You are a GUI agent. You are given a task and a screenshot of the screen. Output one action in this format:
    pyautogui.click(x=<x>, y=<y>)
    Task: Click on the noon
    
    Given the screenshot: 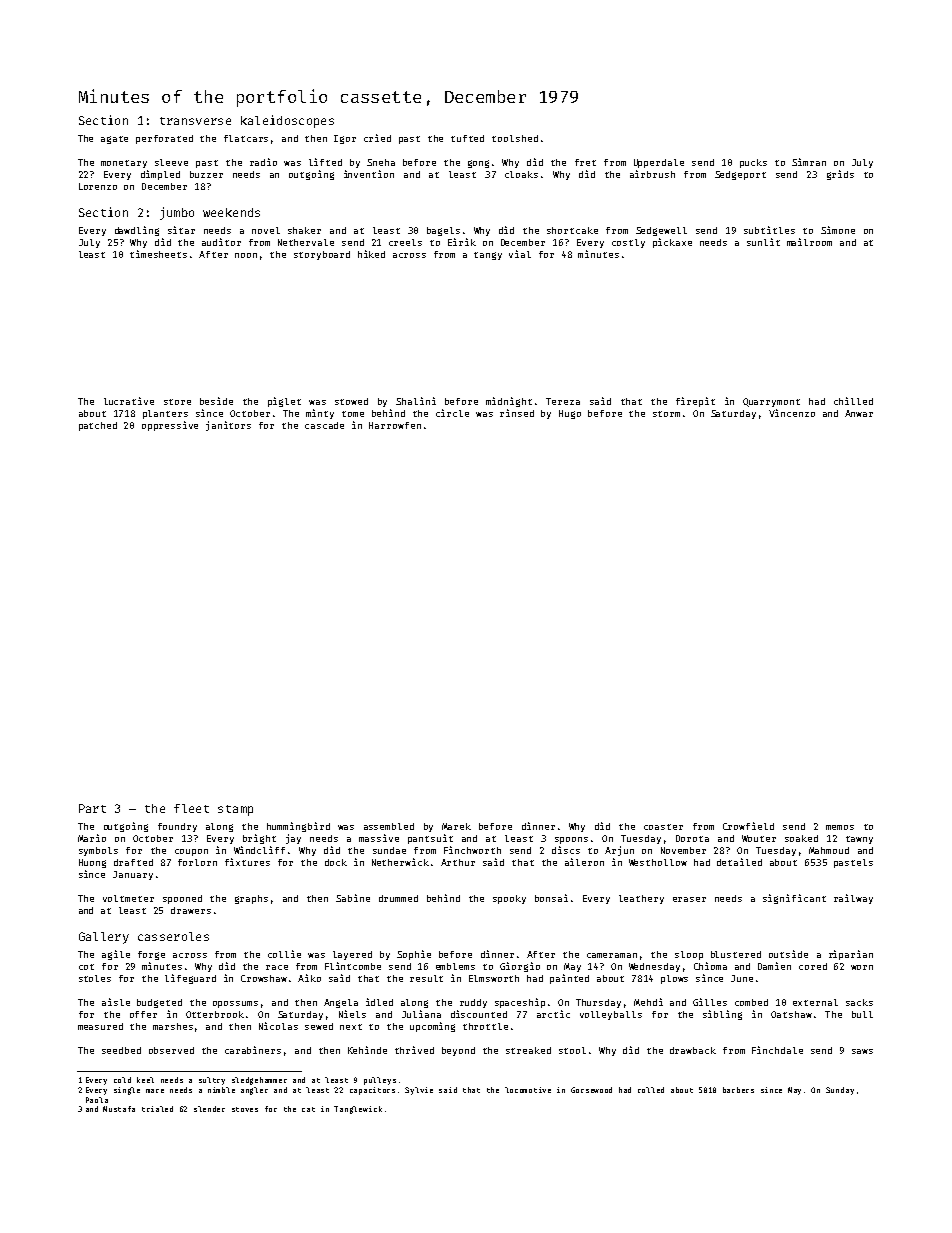 What is the action you would take?
    pyautogui.click(x=246, y=255)
